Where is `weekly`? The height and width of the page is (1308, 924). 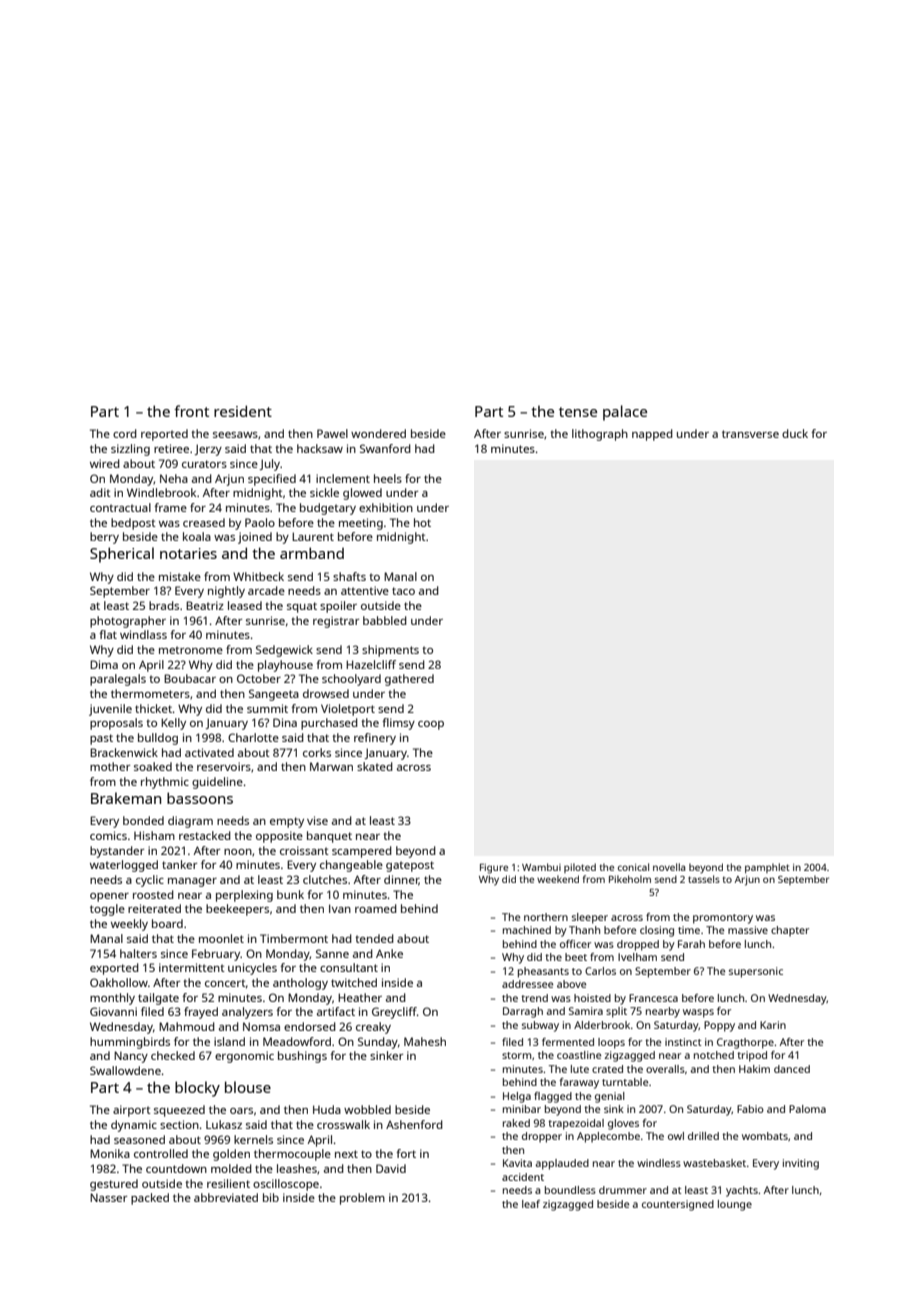 weekly is located at coordinates (129, 925).
